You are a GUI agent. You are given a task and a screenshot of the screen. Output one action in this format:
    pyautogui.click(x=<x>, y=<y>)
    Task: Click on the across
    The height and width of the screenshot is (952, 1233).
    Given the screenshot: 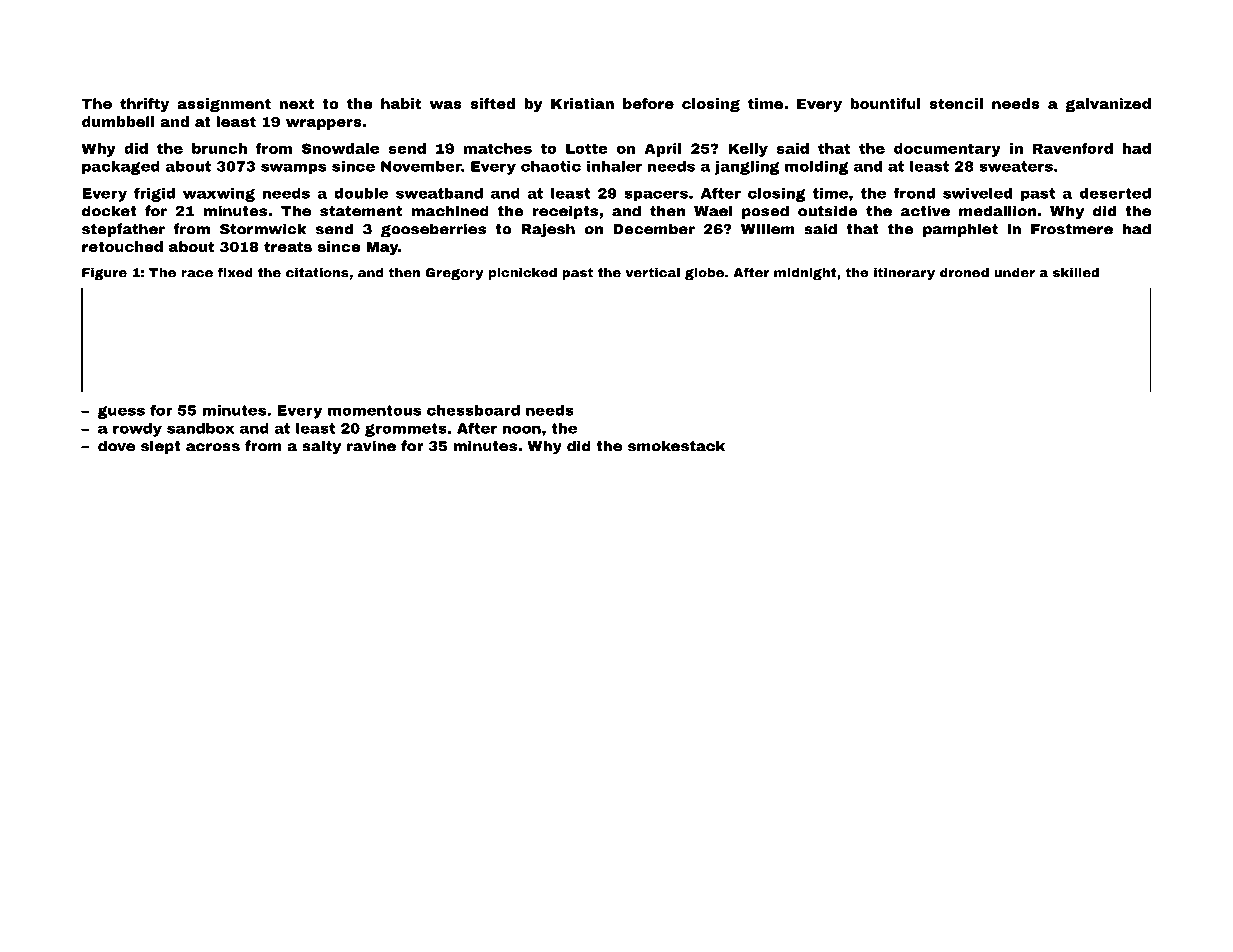 What is the action you would take?
    pyautogui.click(x=213, y=447)
